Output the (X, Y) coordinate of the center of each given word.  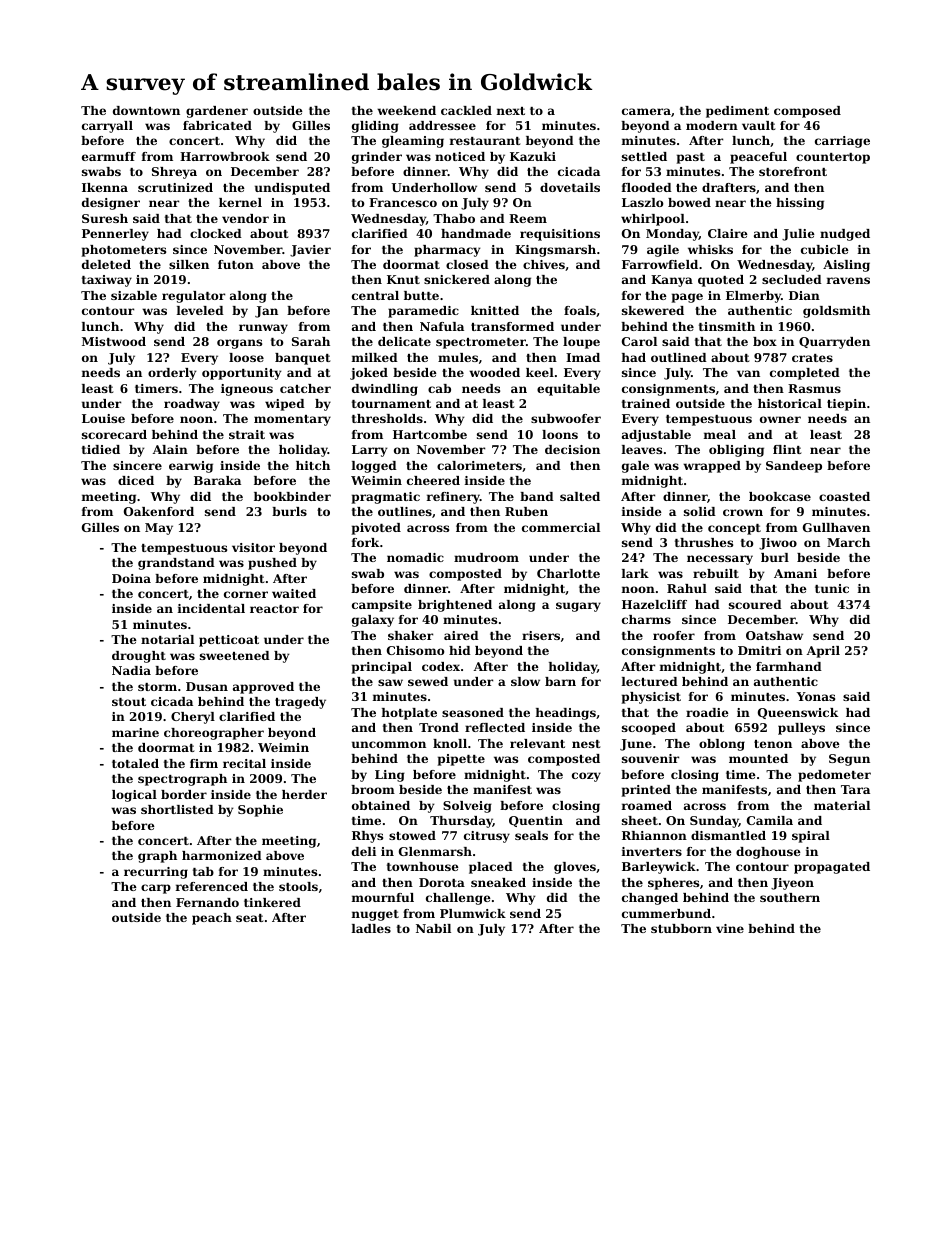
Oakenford (159, 511)
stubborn (681, 928)
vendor (245, 218)
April (823, 652)
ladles (371, 928)
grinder (377, 158)
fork (365, 542)
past (691, 158)
